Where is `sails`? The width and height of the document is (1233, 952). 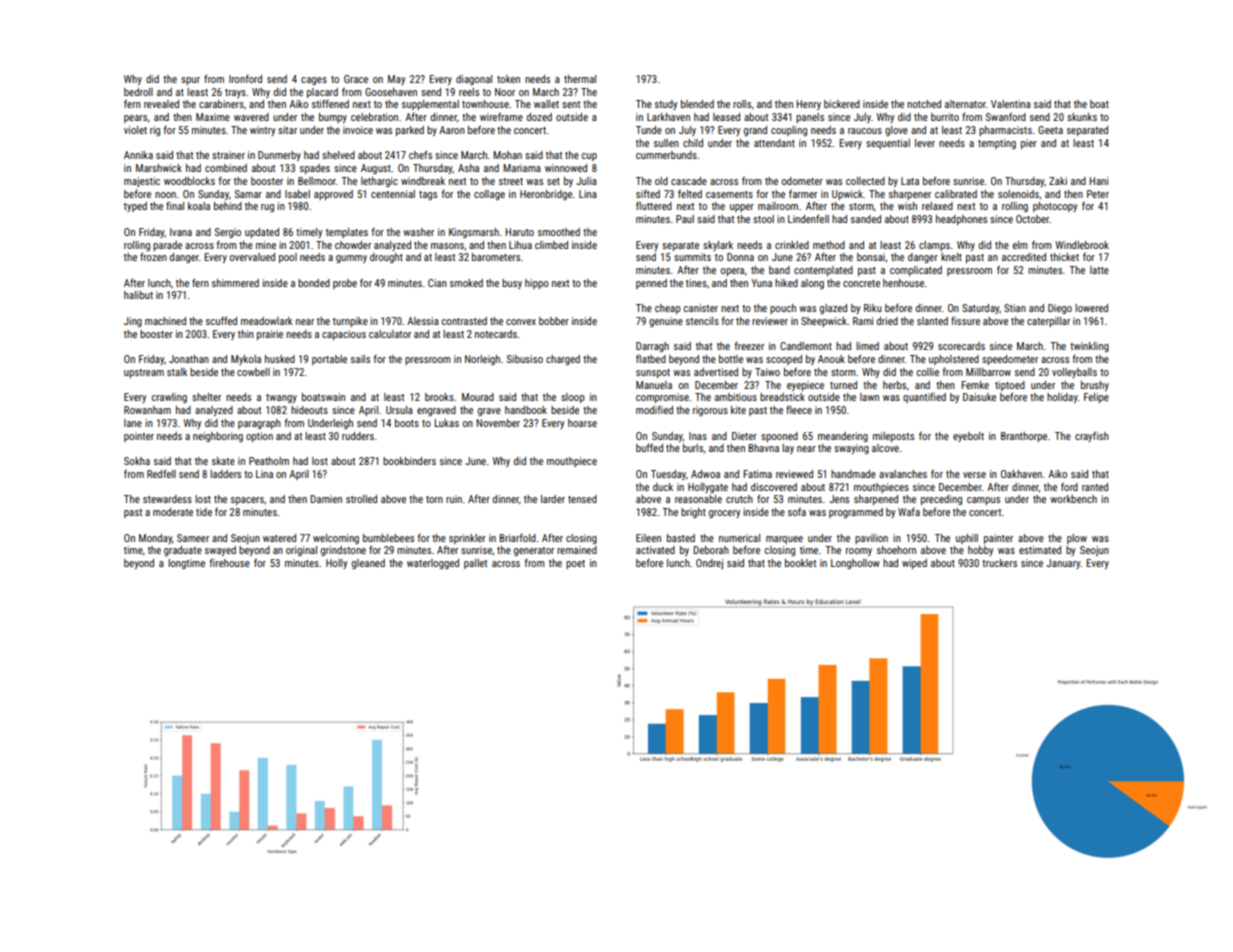
sails is located at coordinates (360, 359).
